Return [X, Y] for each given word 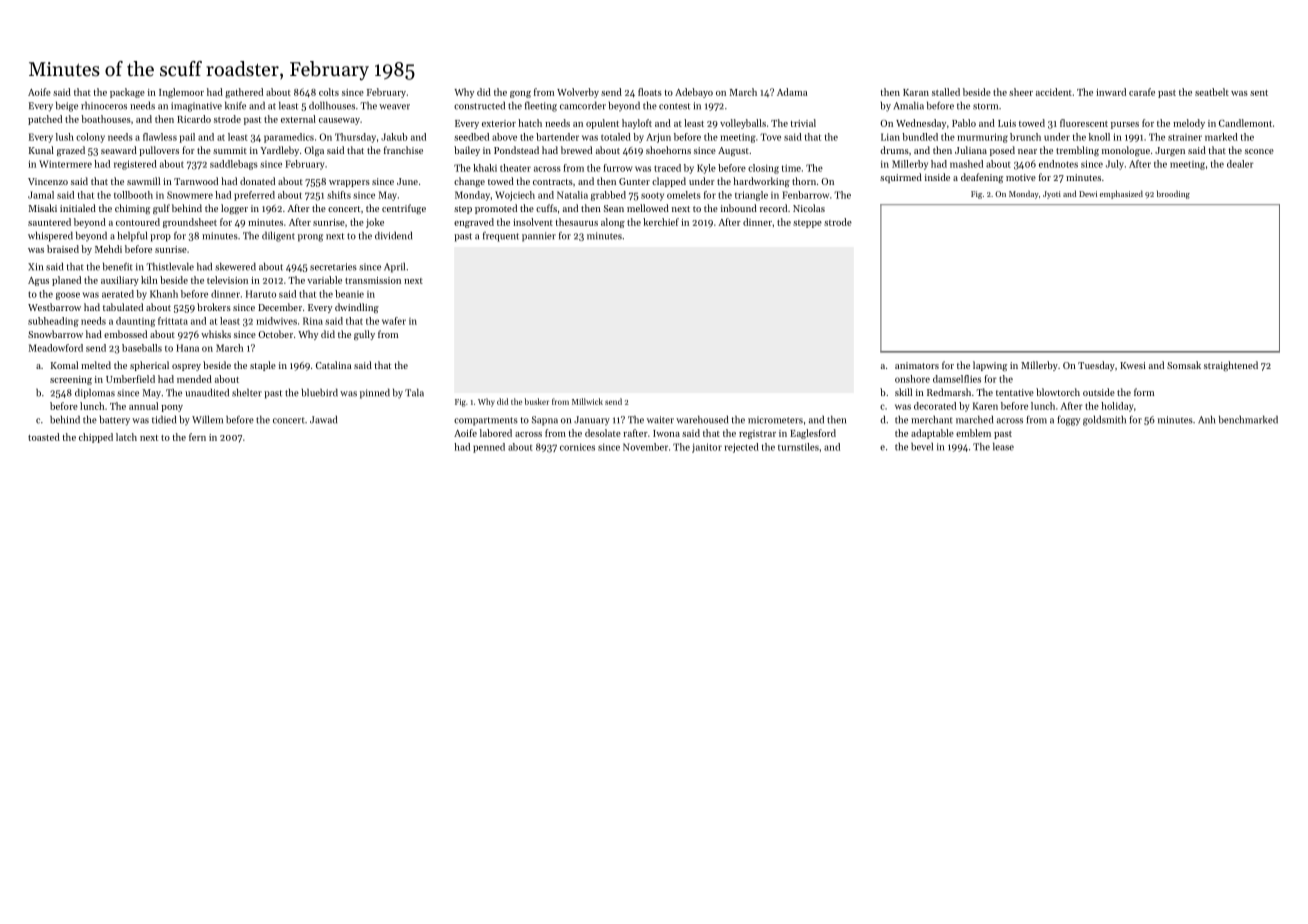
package [127, 93]
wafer [394, 321]
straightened [1231, 366]
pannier [539, 237]
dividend [393, 235]
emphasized [1121, 194]
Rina [313, 321]
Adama [792, 92]
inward [1111, 92]
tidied [164, 419]
